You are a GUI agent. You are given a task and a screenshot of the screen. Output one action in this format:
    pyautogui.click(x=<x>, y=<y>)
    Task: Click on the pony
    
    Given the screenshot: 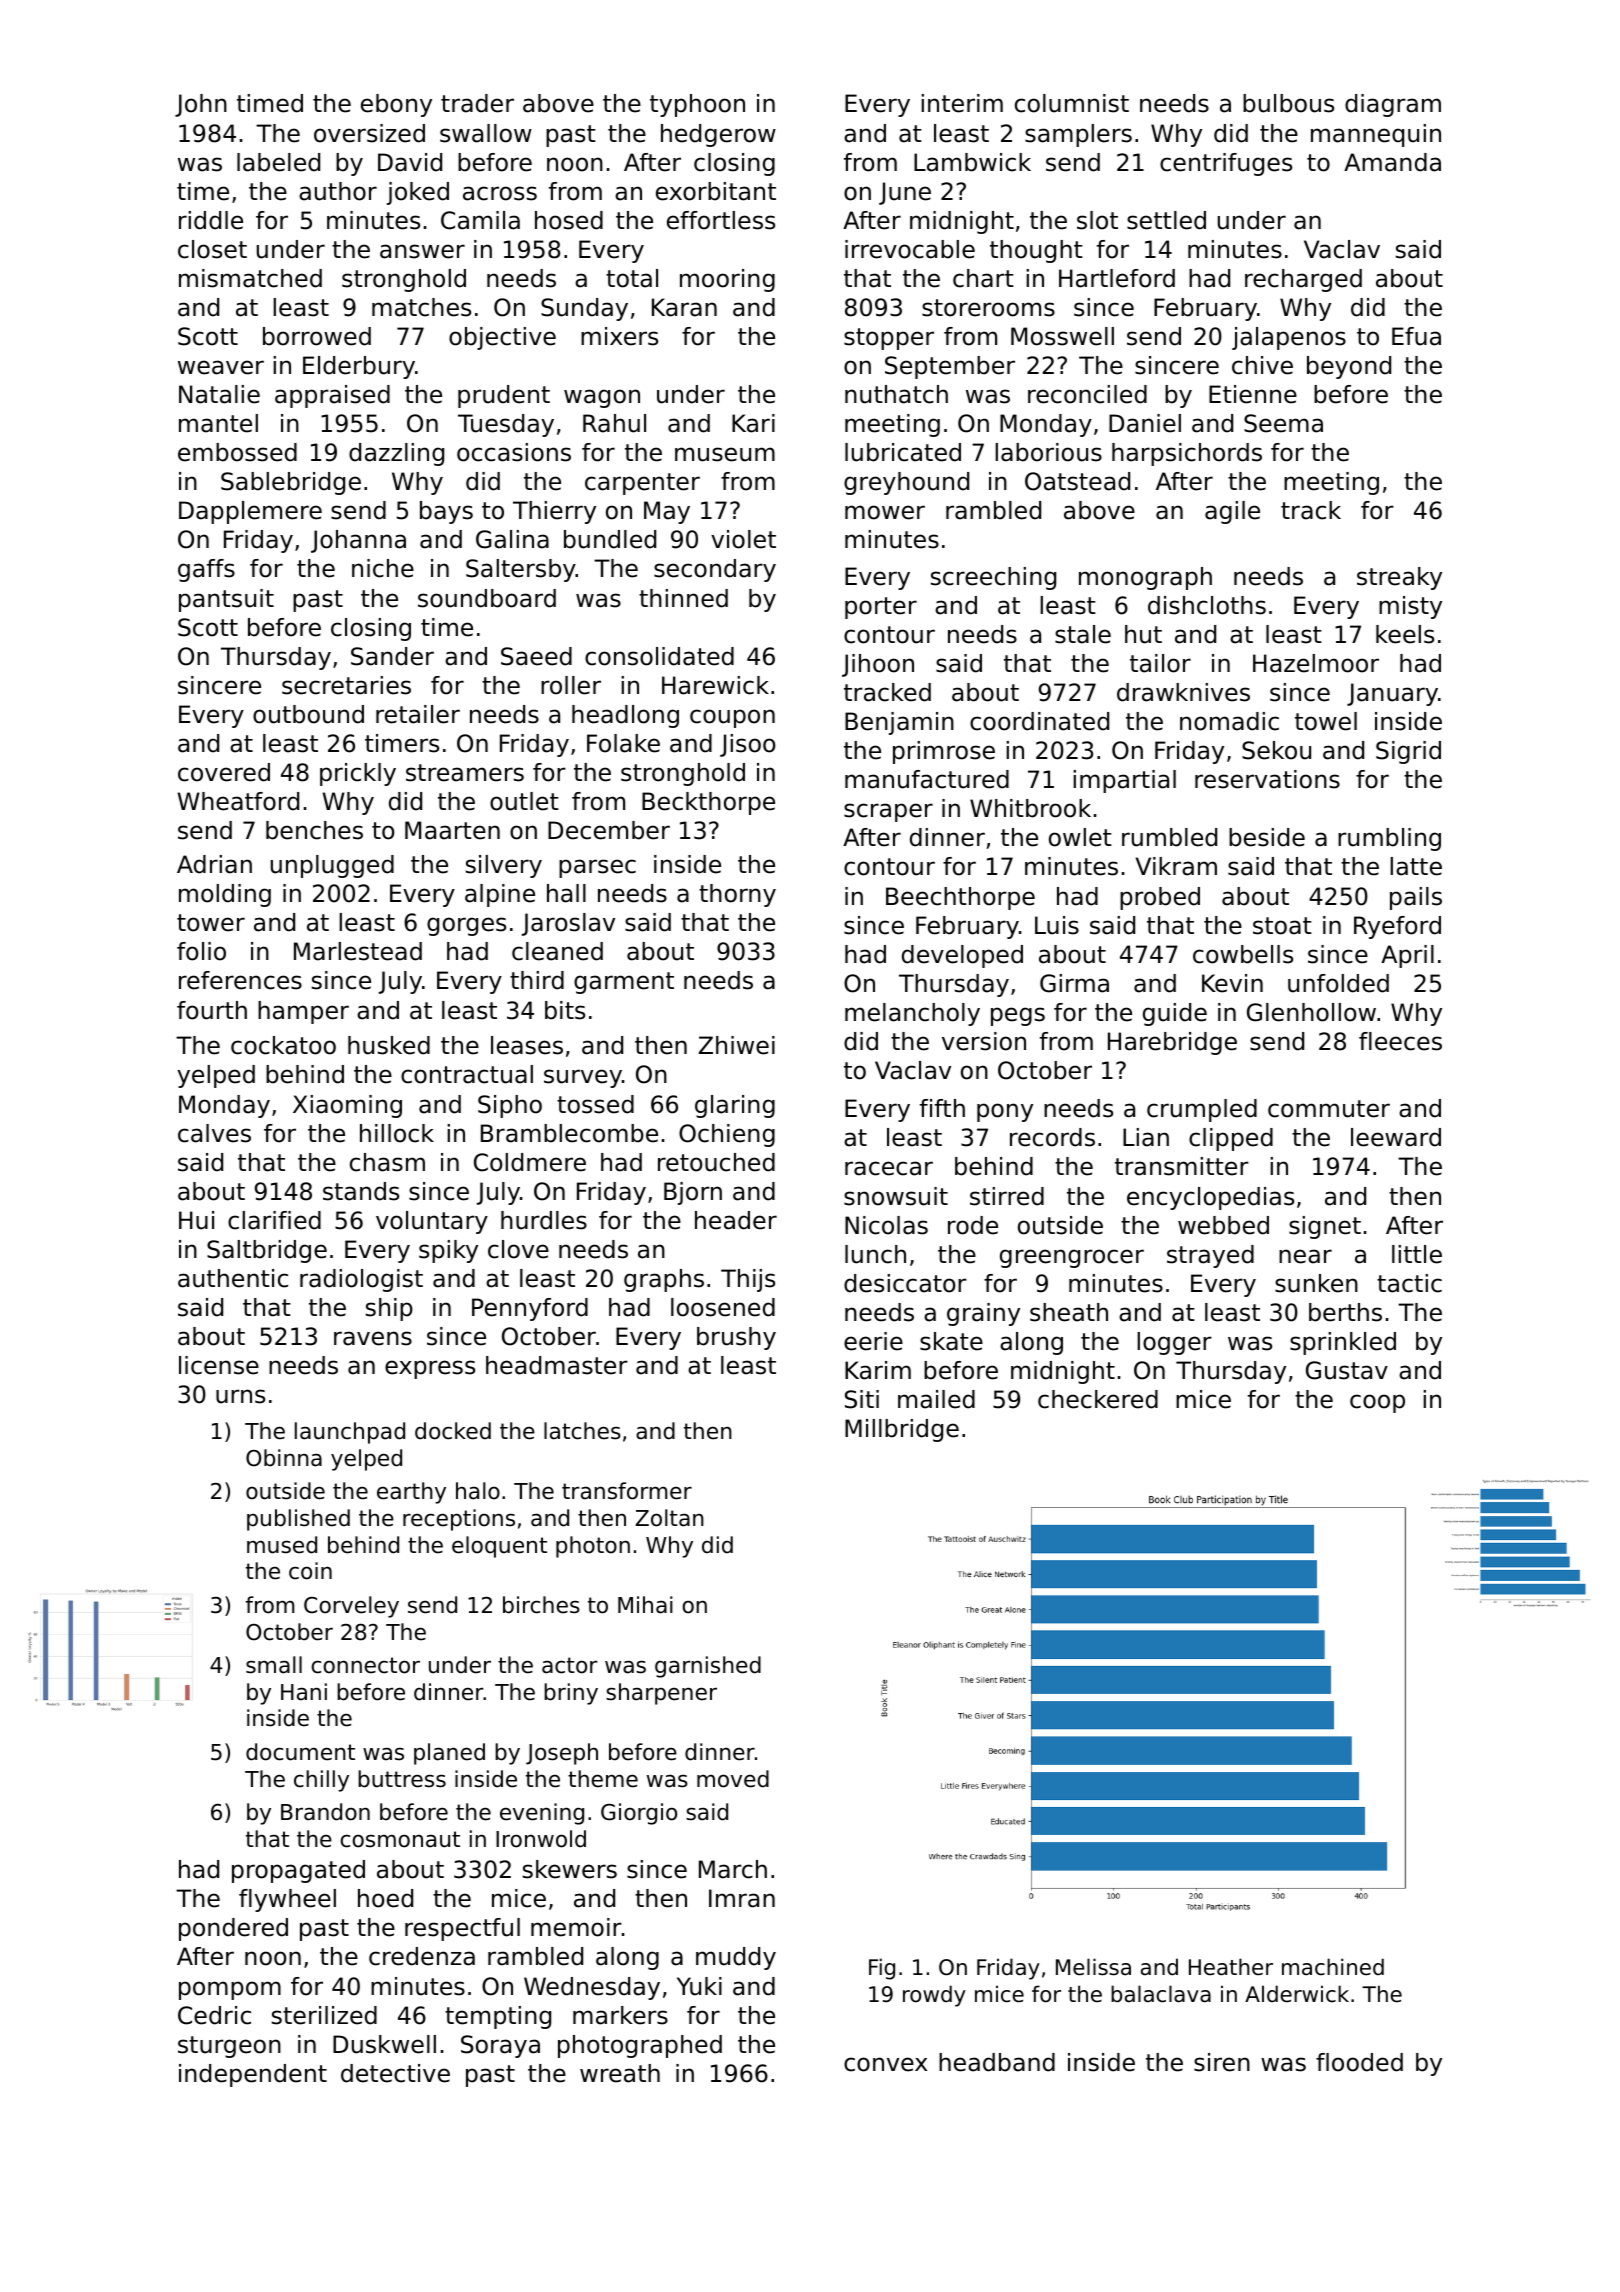 What is the action you would take?
    pyautogui.click(x=1005, y=1112)
